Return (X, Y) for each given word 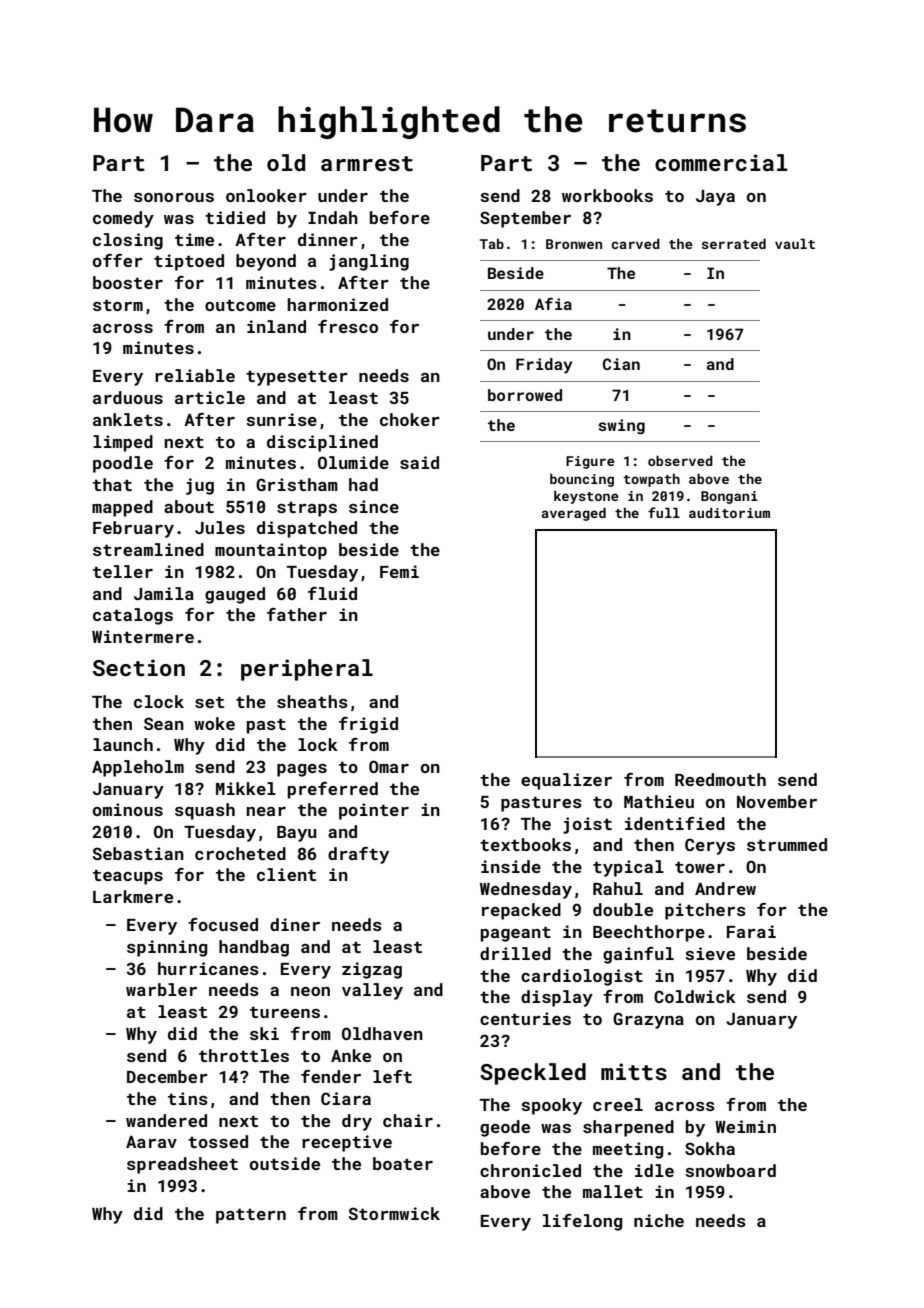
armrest (367, 163)
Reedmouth (720, 779)
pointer (374, 811)
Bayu (297, 834)
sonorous (174, 197)
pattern (251, 1216)
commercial (721, 162)
